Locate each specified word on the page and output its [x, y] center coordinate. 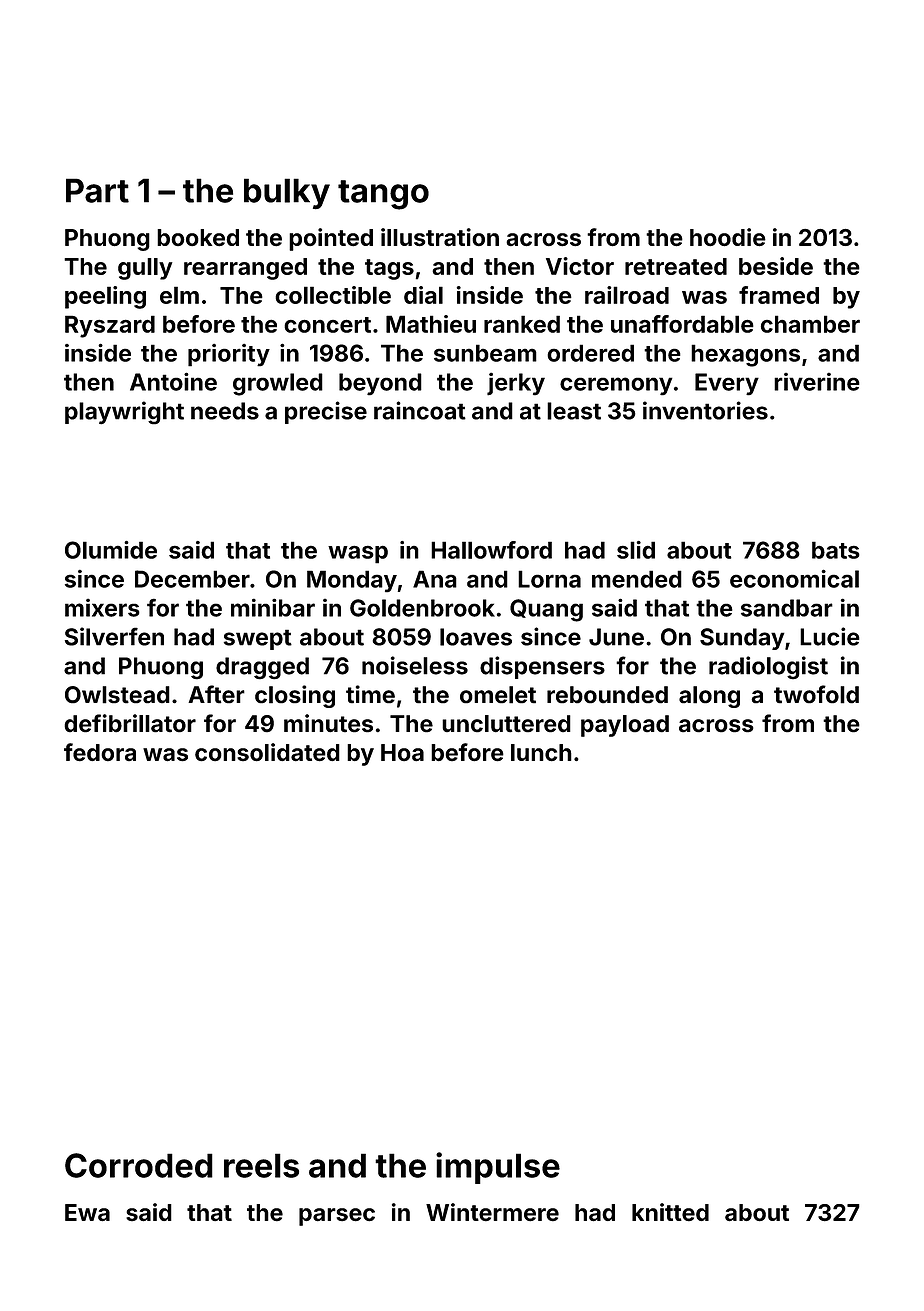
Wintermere [492, 1212]
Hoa [402, 753]
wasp [358, 554]
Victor [580, 266]
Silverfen [114, 636]
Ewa [87, 1212]
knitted [670, 1212]
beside [776, 266]
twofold [816, 694]
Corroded [139, 1165]
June [616, 637]
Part [97, 190]
